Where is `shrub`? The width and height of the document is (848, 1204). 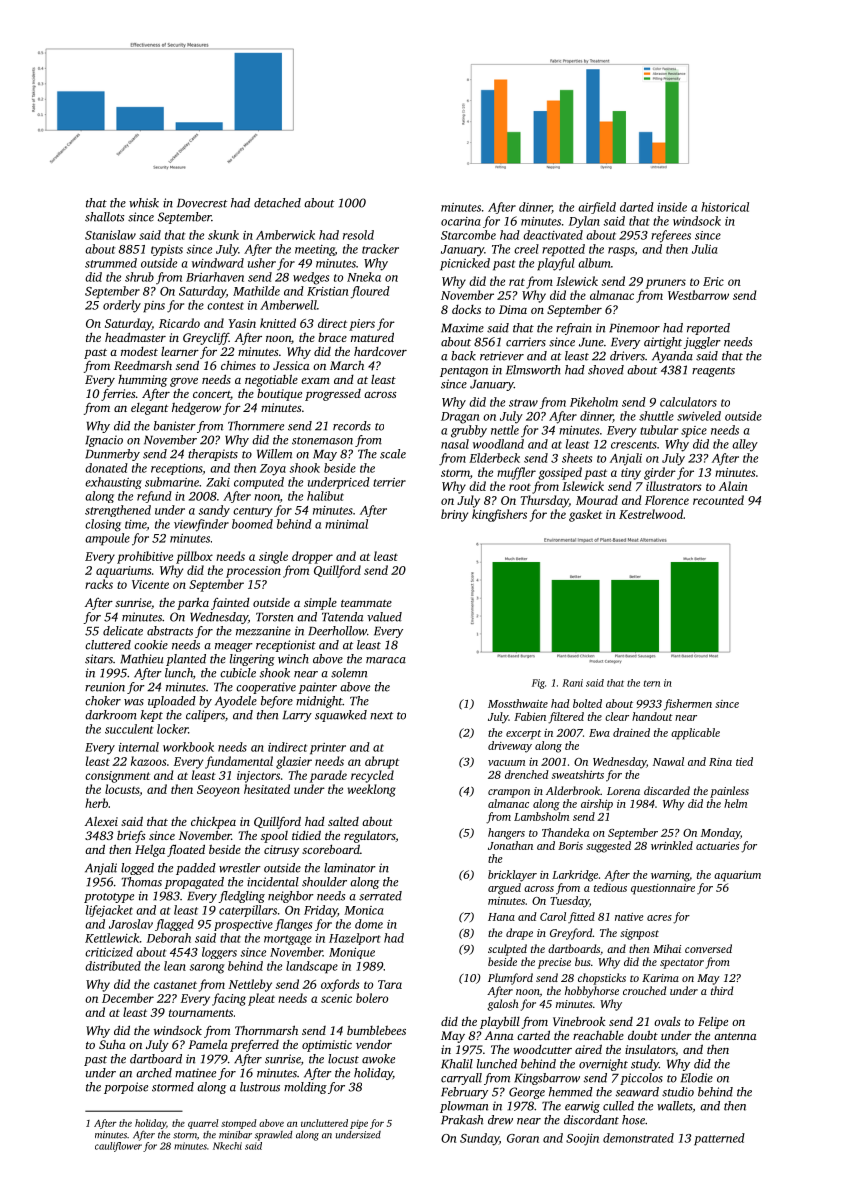 shrub is located at coordinates (139, 277).
